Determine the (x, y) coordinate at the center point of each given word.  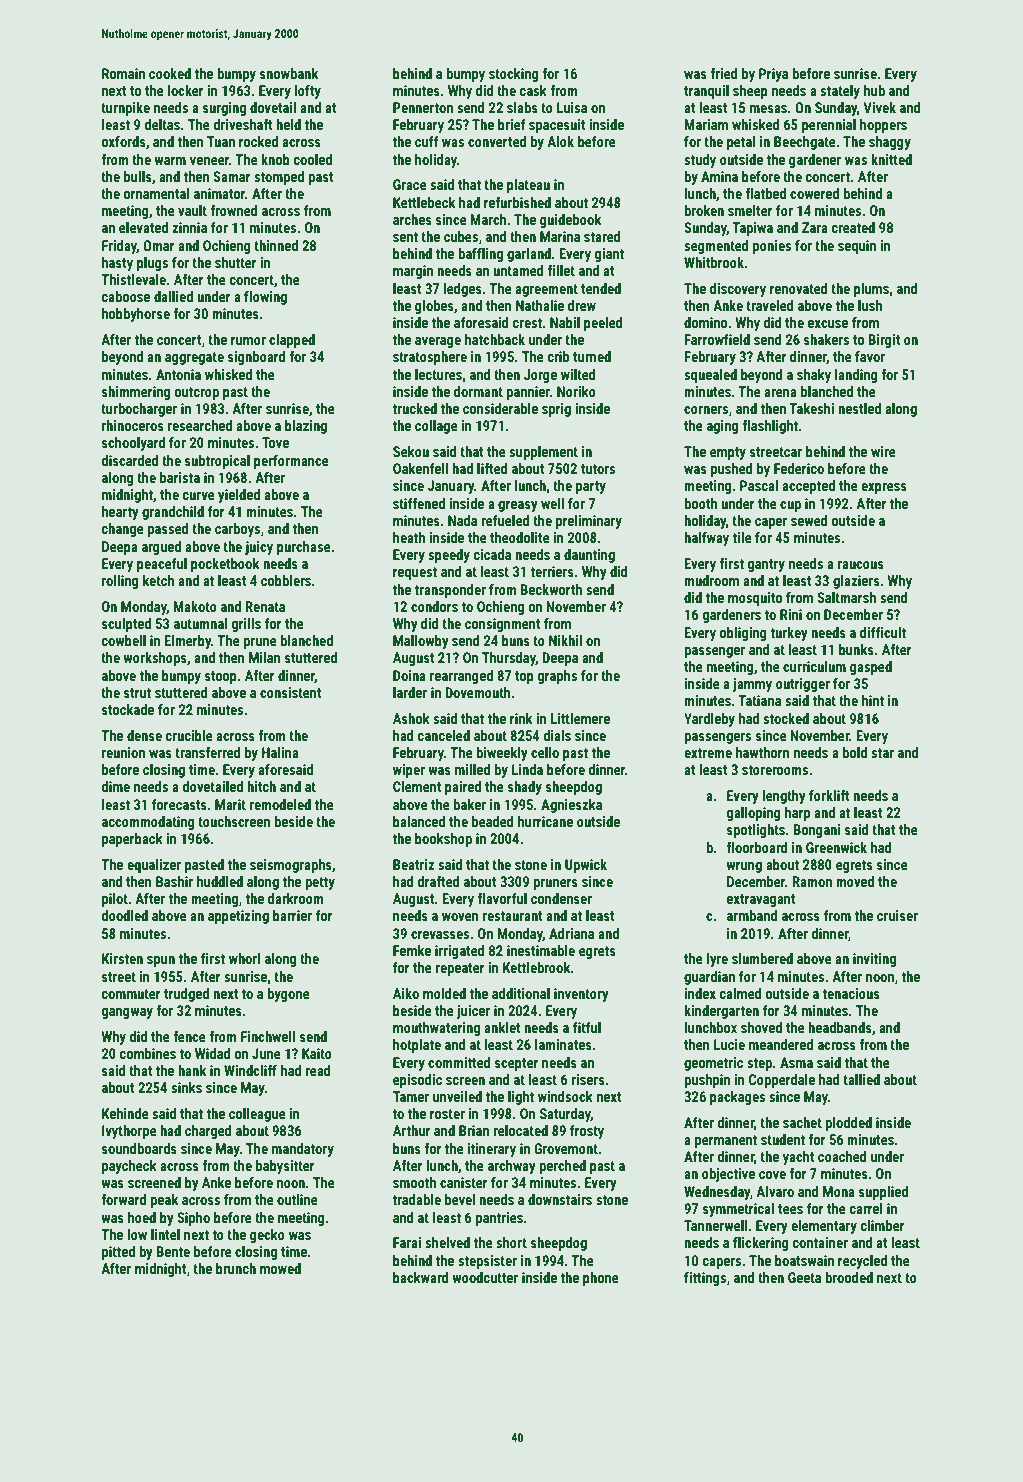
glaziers (856, 582)
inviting (874, 960)
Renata (265, 606)
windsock (565, 1096)
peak (164, 1201)
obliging (743, 634)
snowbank (289, 73)
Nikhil (565, 640)
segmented (716, 247)
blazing (306, 427)
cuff (427, 141)
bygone (288, 995)
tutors (598, 469)
